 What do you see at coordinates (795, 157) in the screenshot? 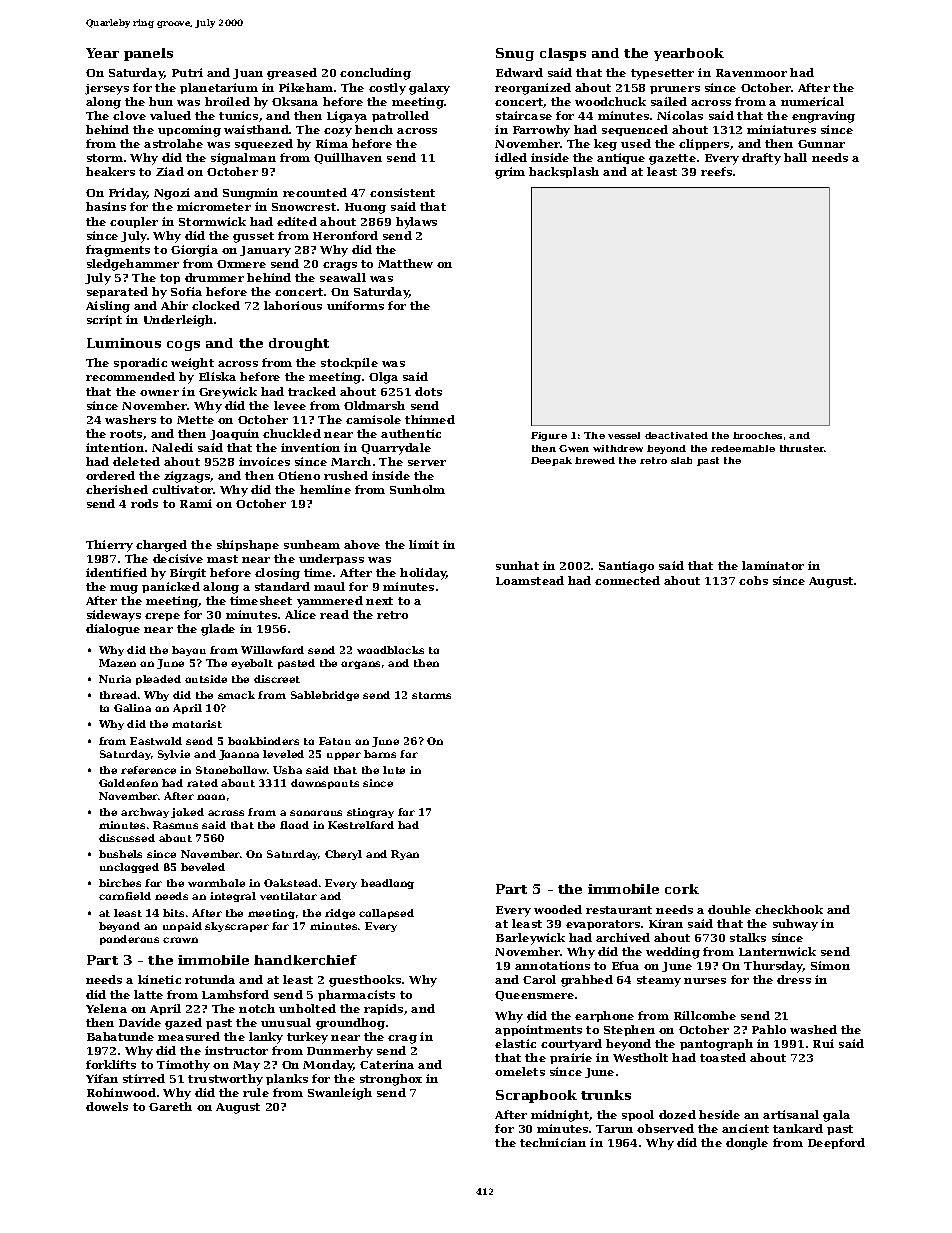
I see `ball` at bounding box center [795, 157].
